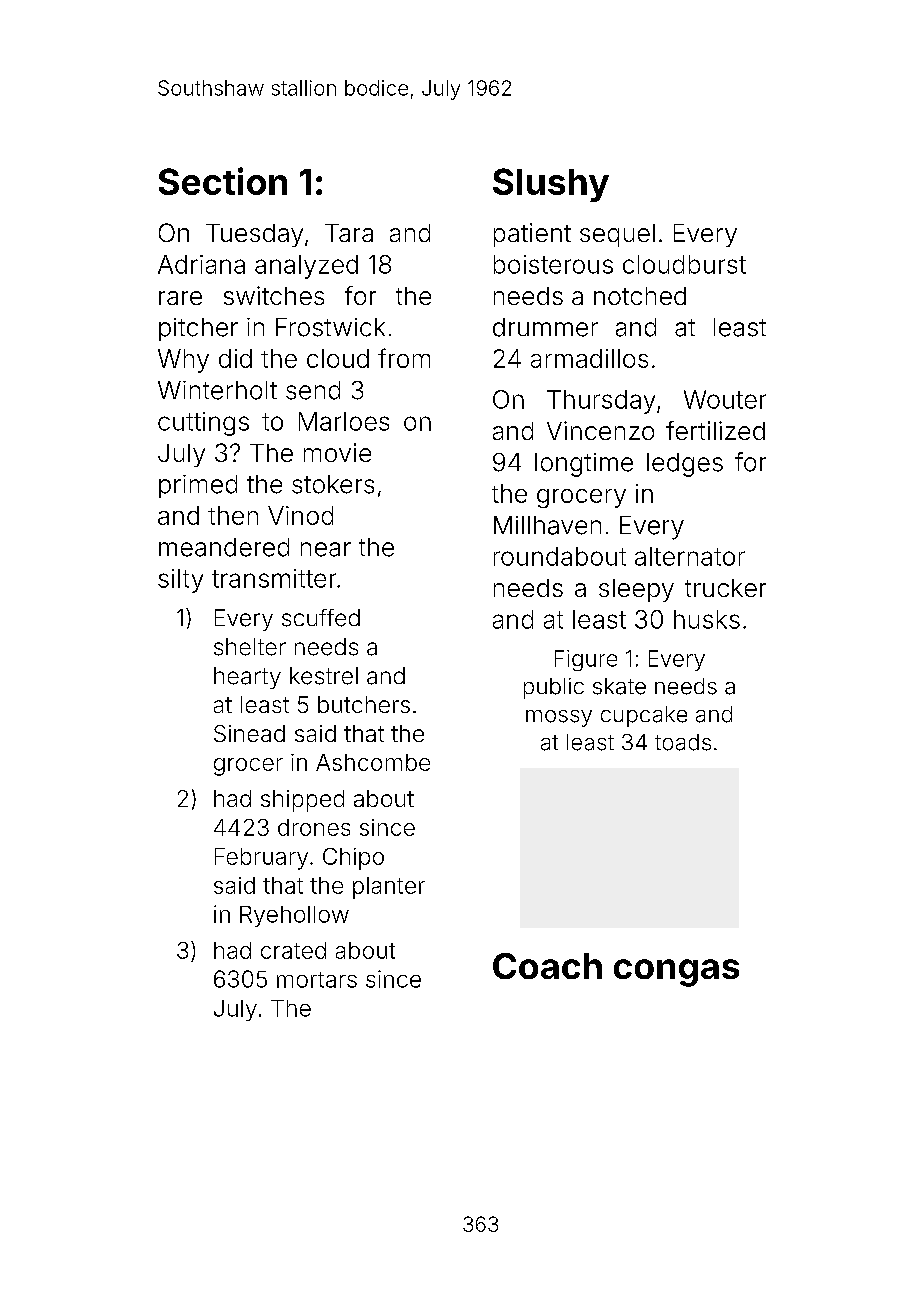 The image size is (924, 1311). Describe the element at coordinates (249, 733) in the screenshot. I see `Sinead` at that location.
